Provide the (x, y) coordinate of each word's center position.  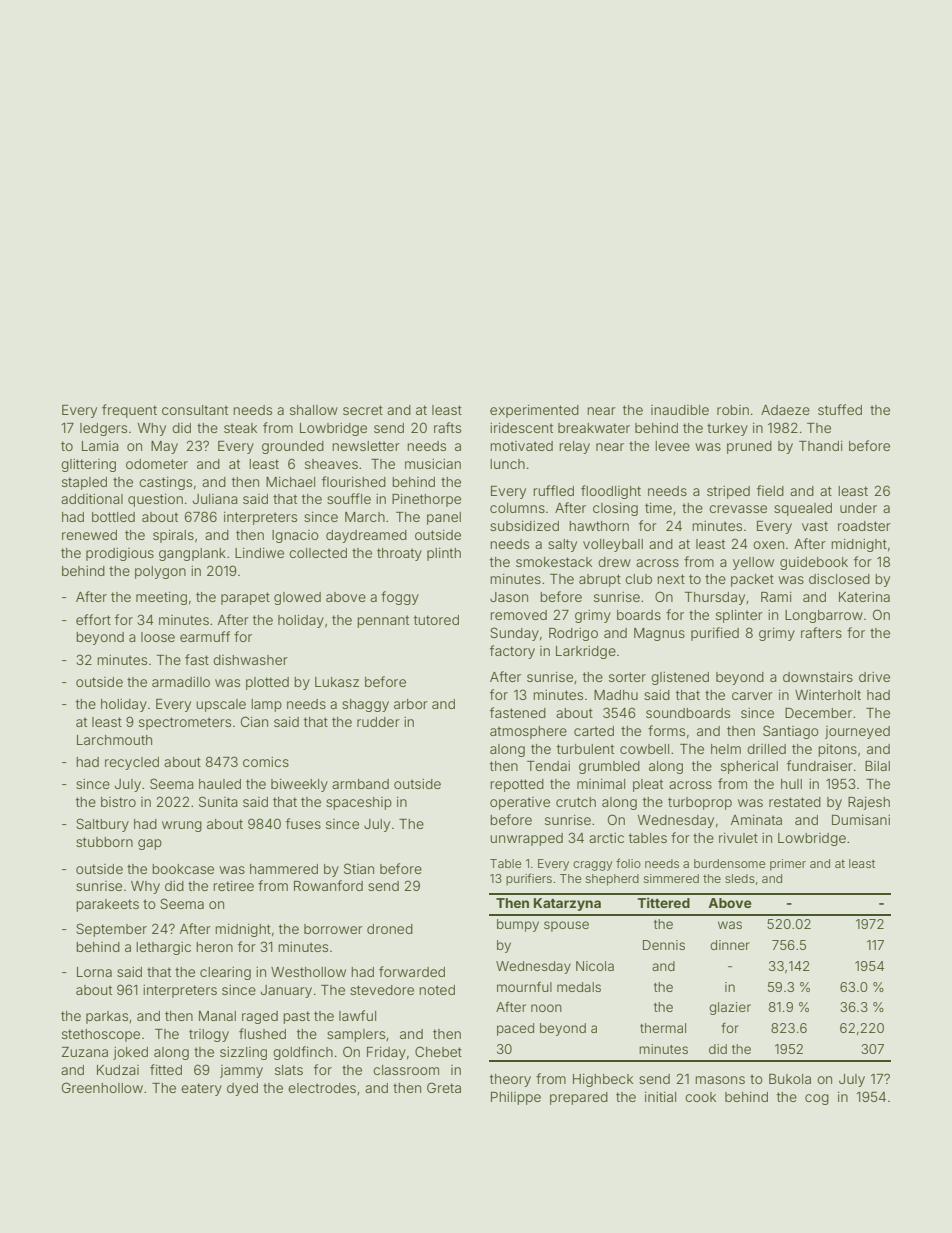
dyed (242, 1089)
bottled (113, 517)
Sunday (514, 634)
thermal (663, 1028)
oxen (768, 545)
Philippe (516, 1098)
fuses (303, 823)
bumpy (518, 925)
